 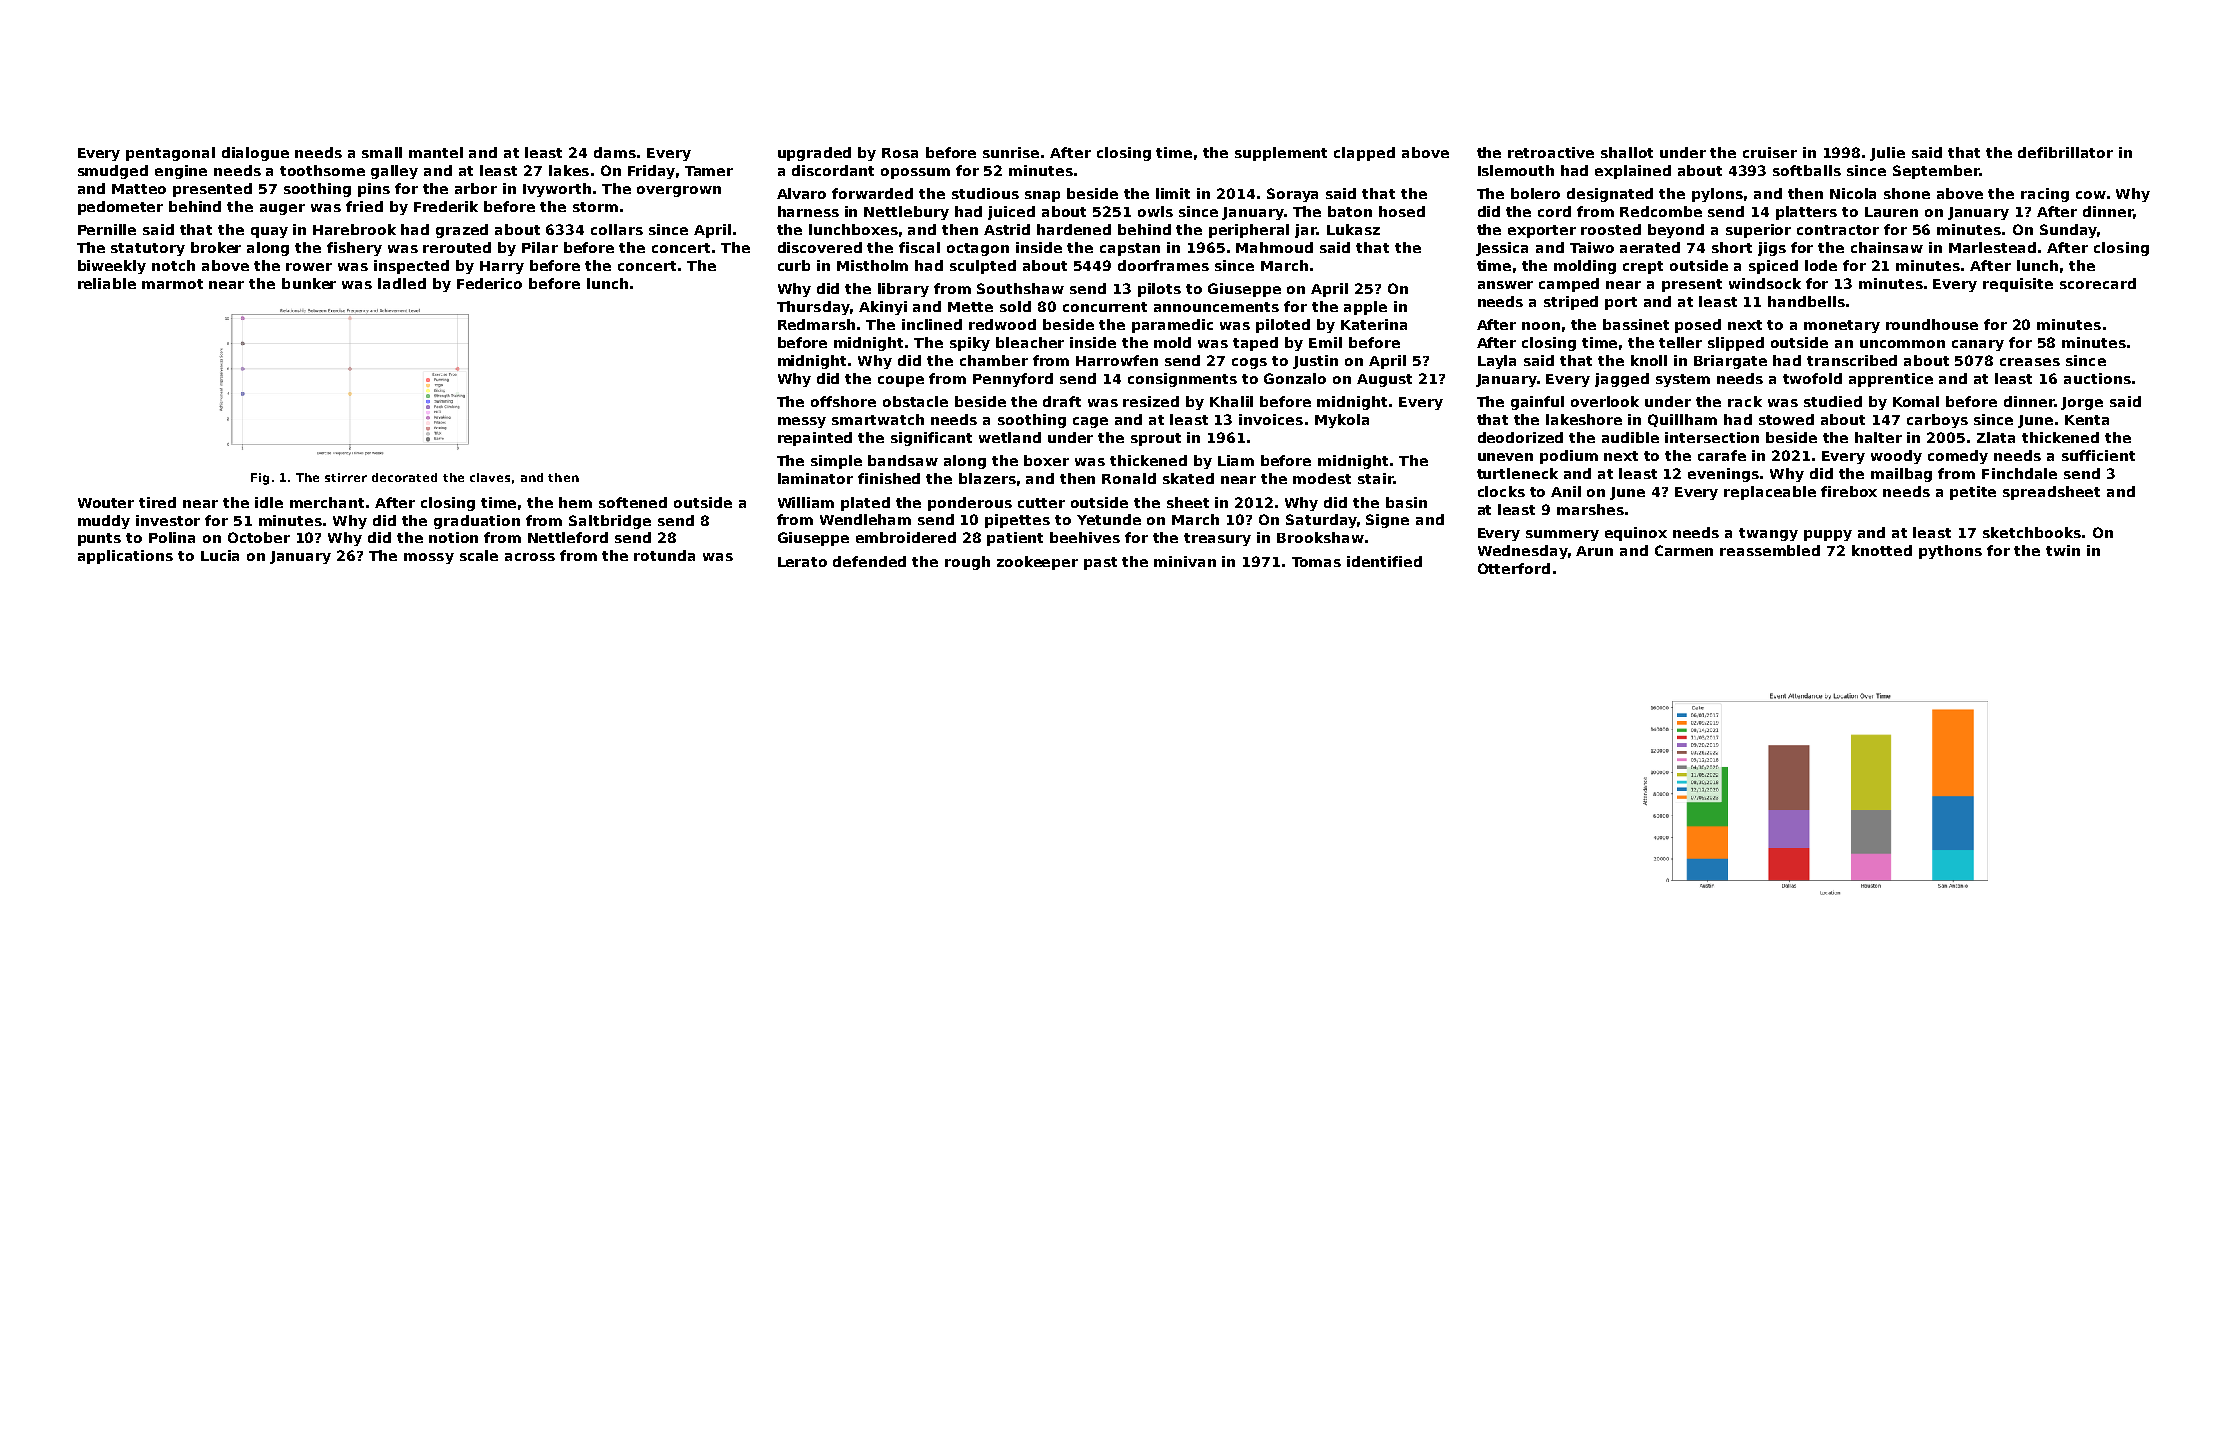 What do you see at coordinates (346, 477) in the document?
I see `stirrer` at bounding box center [346, 477].
